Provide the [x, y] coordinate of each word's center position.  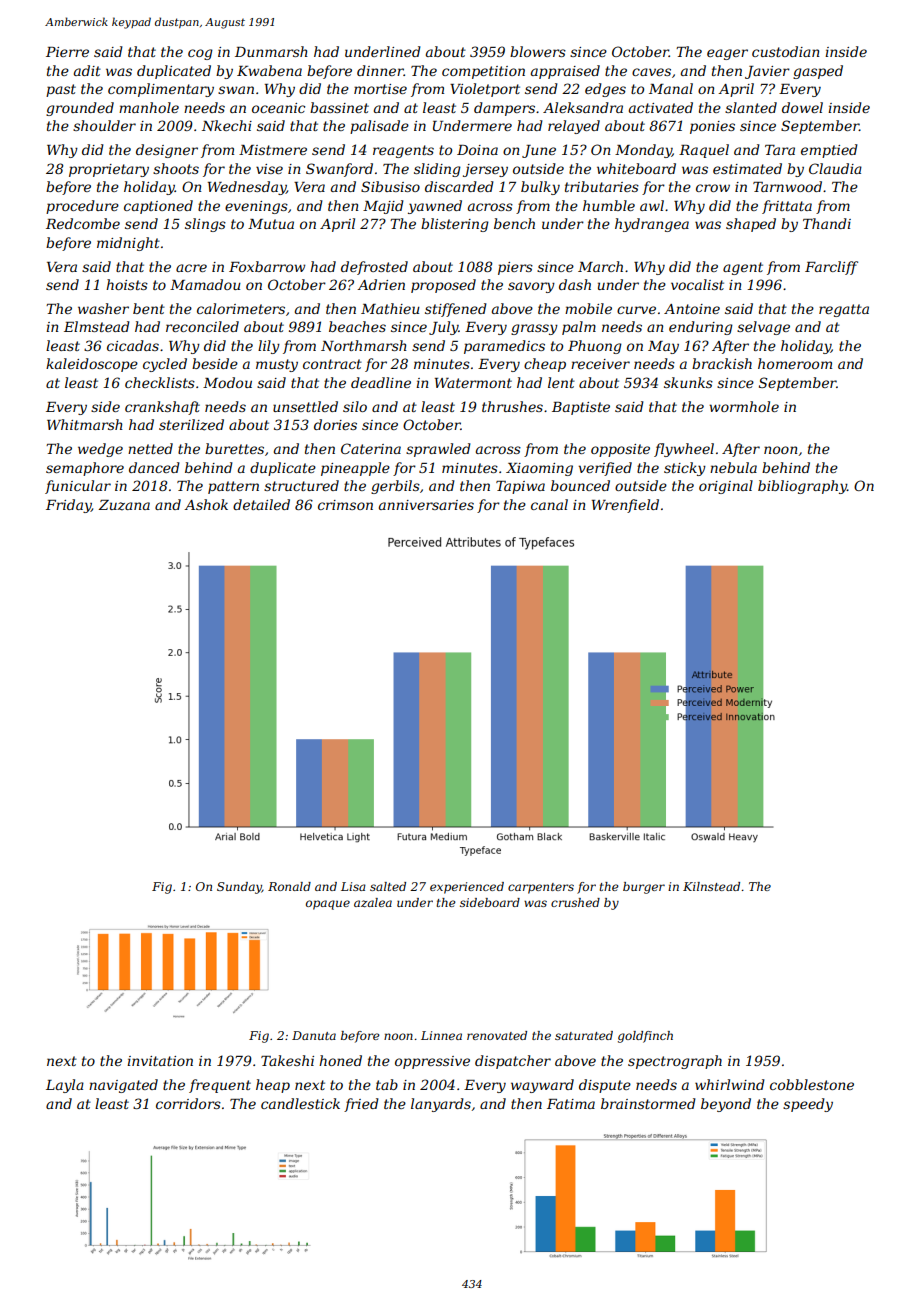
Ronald [289, 886]
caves [651, 72]
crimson [345, 505]
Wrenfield [625, 506]
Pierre [67, 52]
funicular [78, 487]
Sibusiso [390, 186]
